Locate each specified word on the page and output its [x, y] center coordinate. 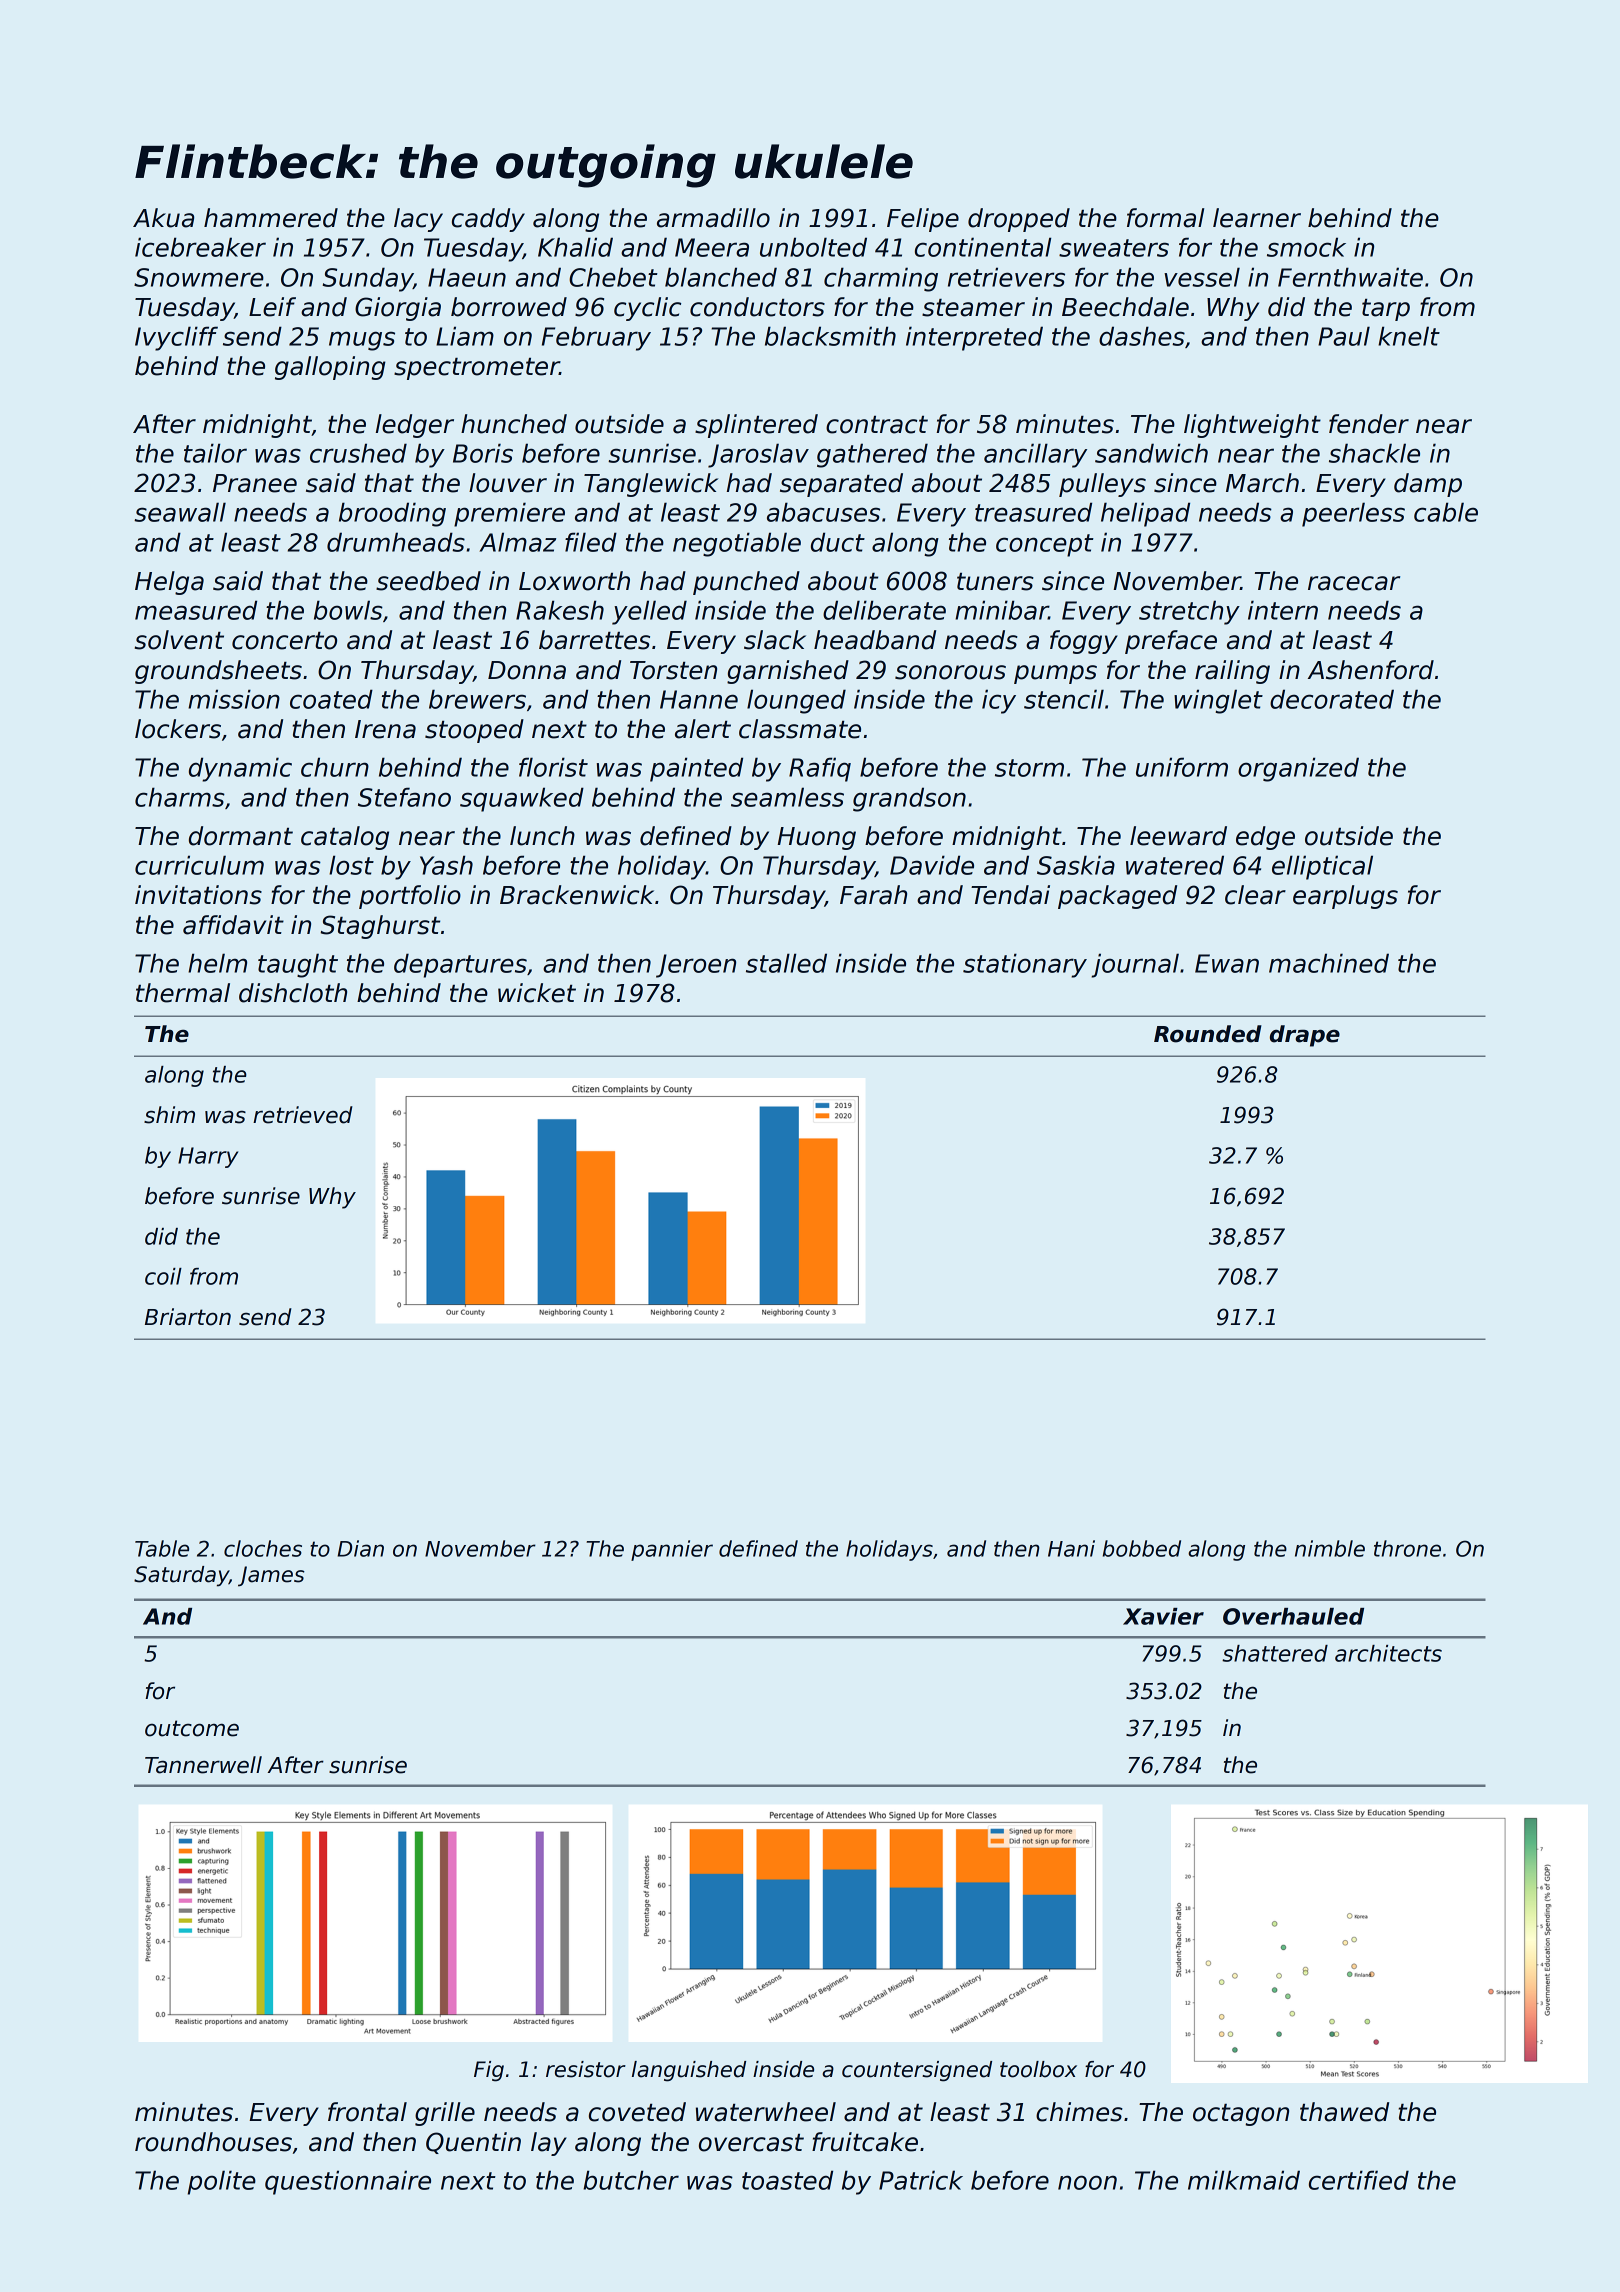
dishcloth [293, 993]
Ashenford [1371, 670]
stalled [786, 963]
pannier [672, 1550]
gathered [872, 455]
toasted [787, 2180]
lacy [418, 220]
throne [1407, 1548]
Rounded [1208, 1034]
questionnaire [348, 2182]
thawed [1344, 2112]
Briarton [188, 1317]
